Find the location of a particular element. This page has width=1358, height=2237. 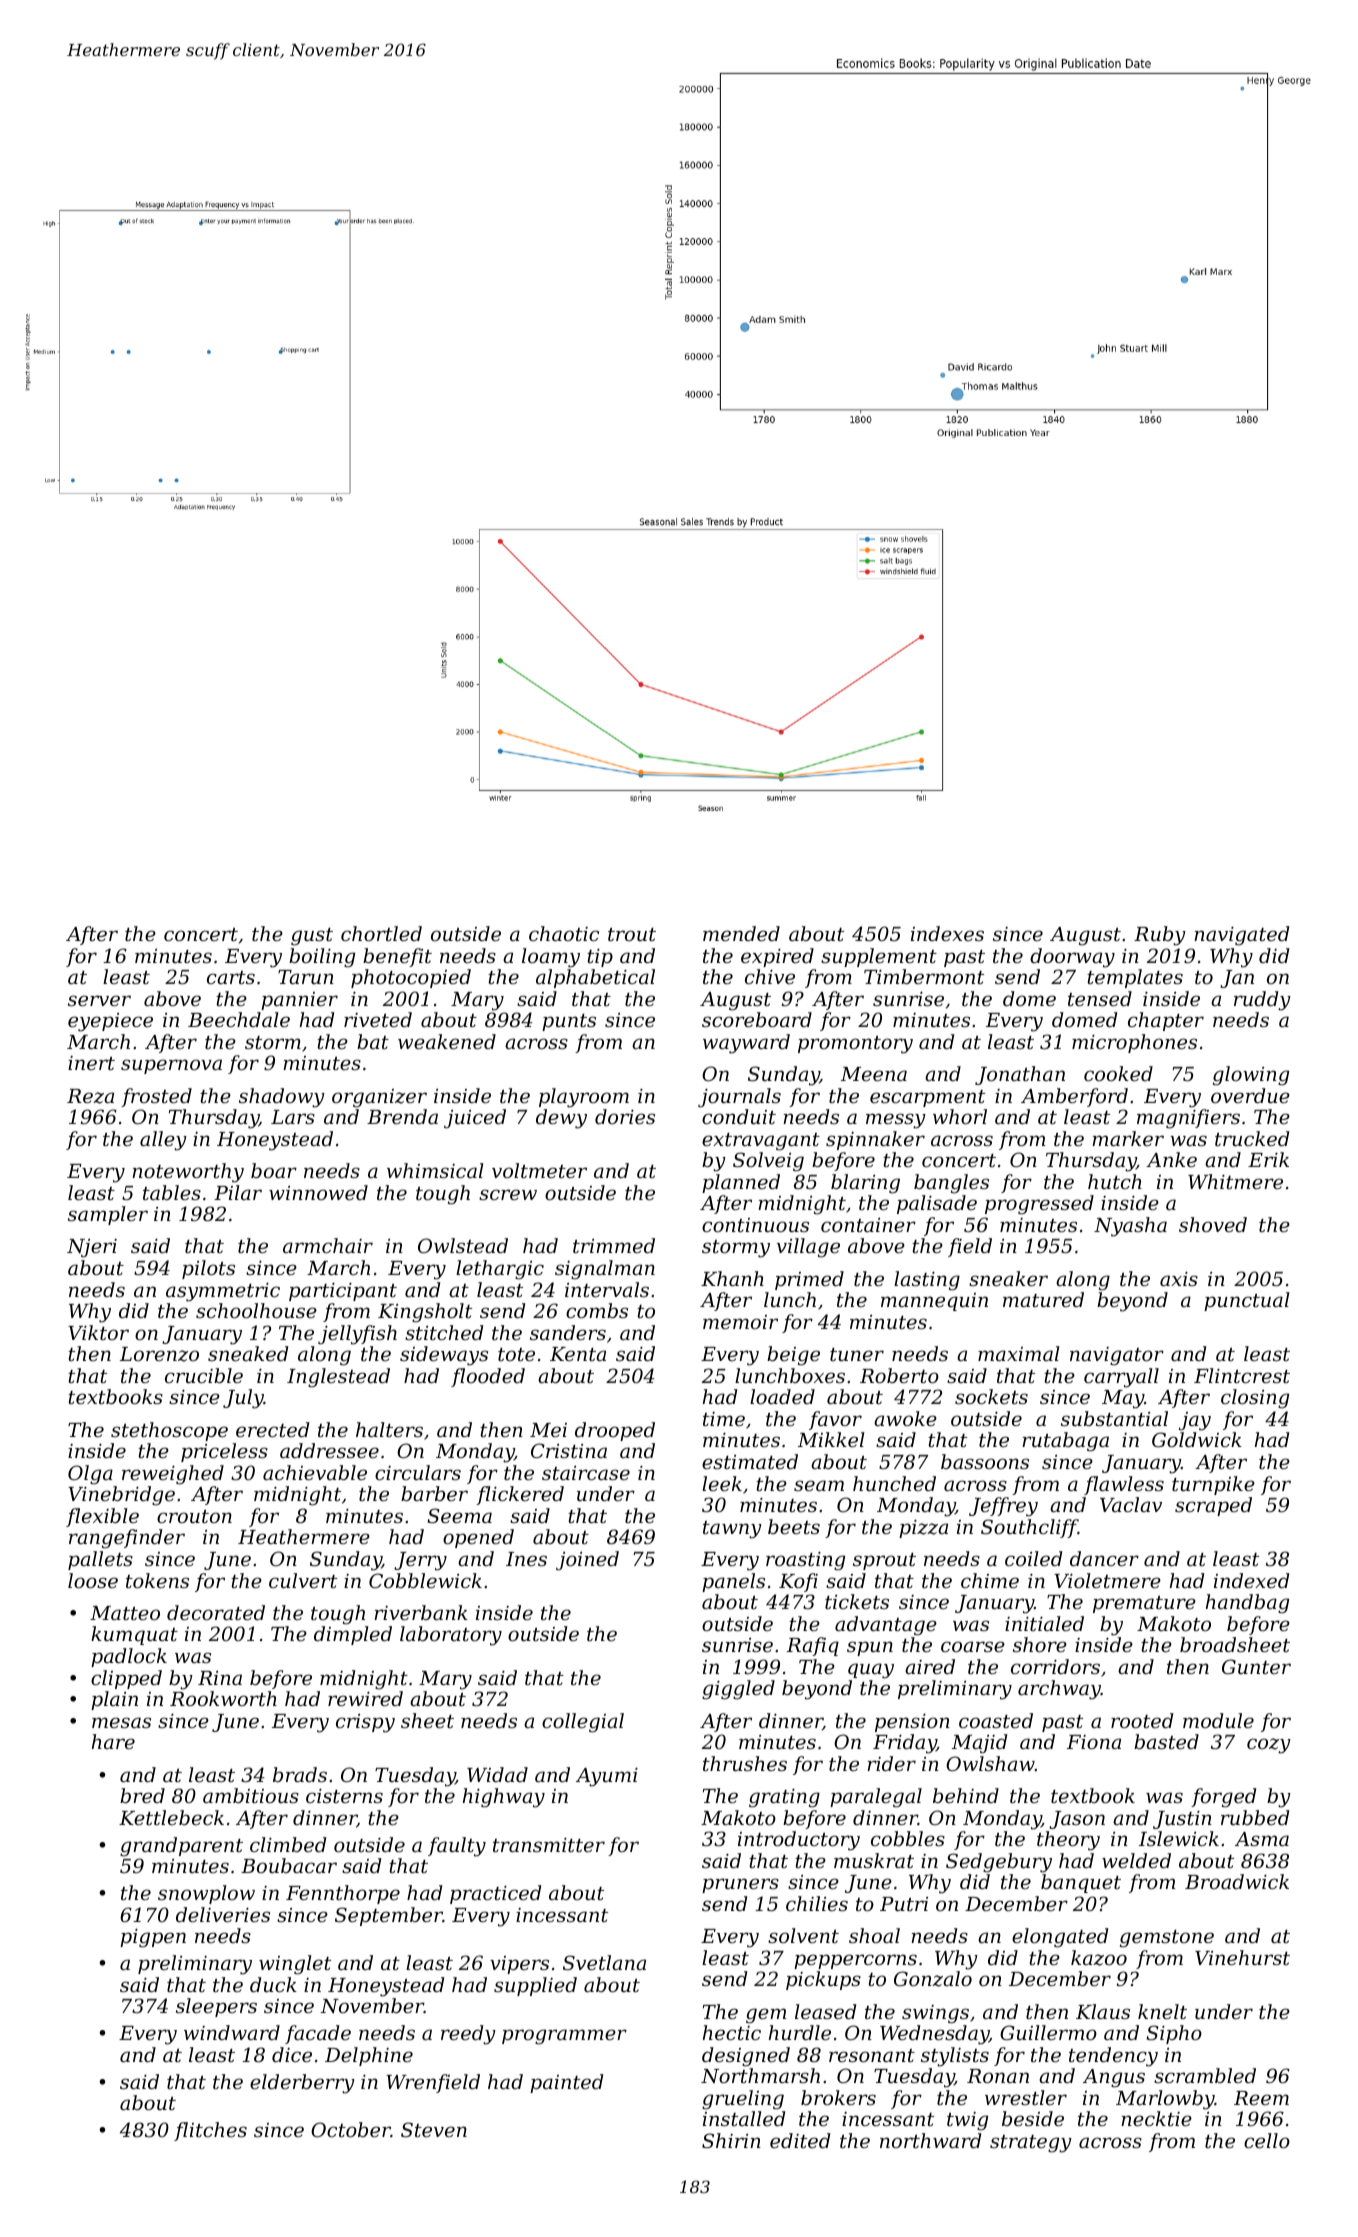

chortled is located at coordinates (381, 933).
